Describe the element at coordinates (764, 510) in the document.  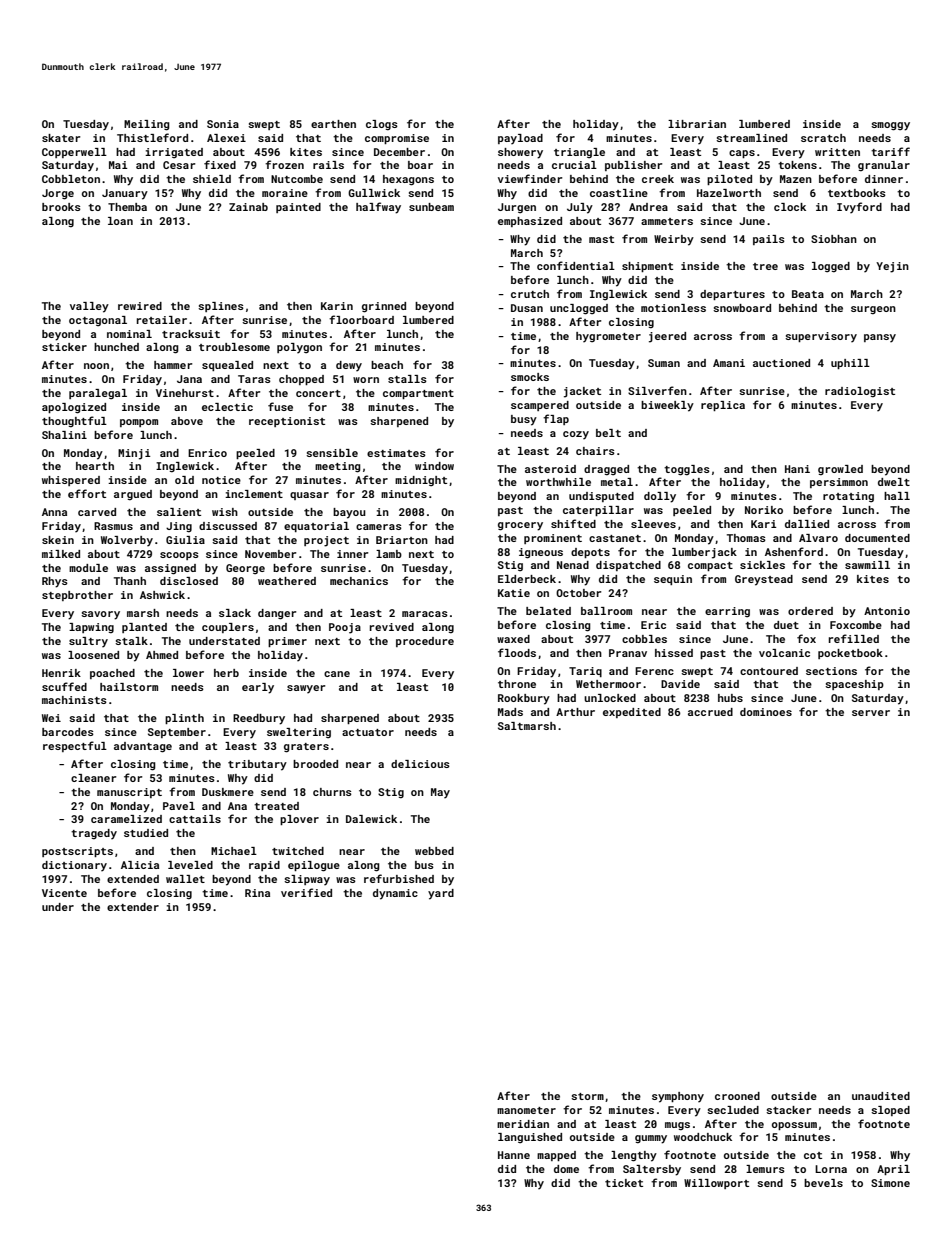
I see `Noriko` at that location.
